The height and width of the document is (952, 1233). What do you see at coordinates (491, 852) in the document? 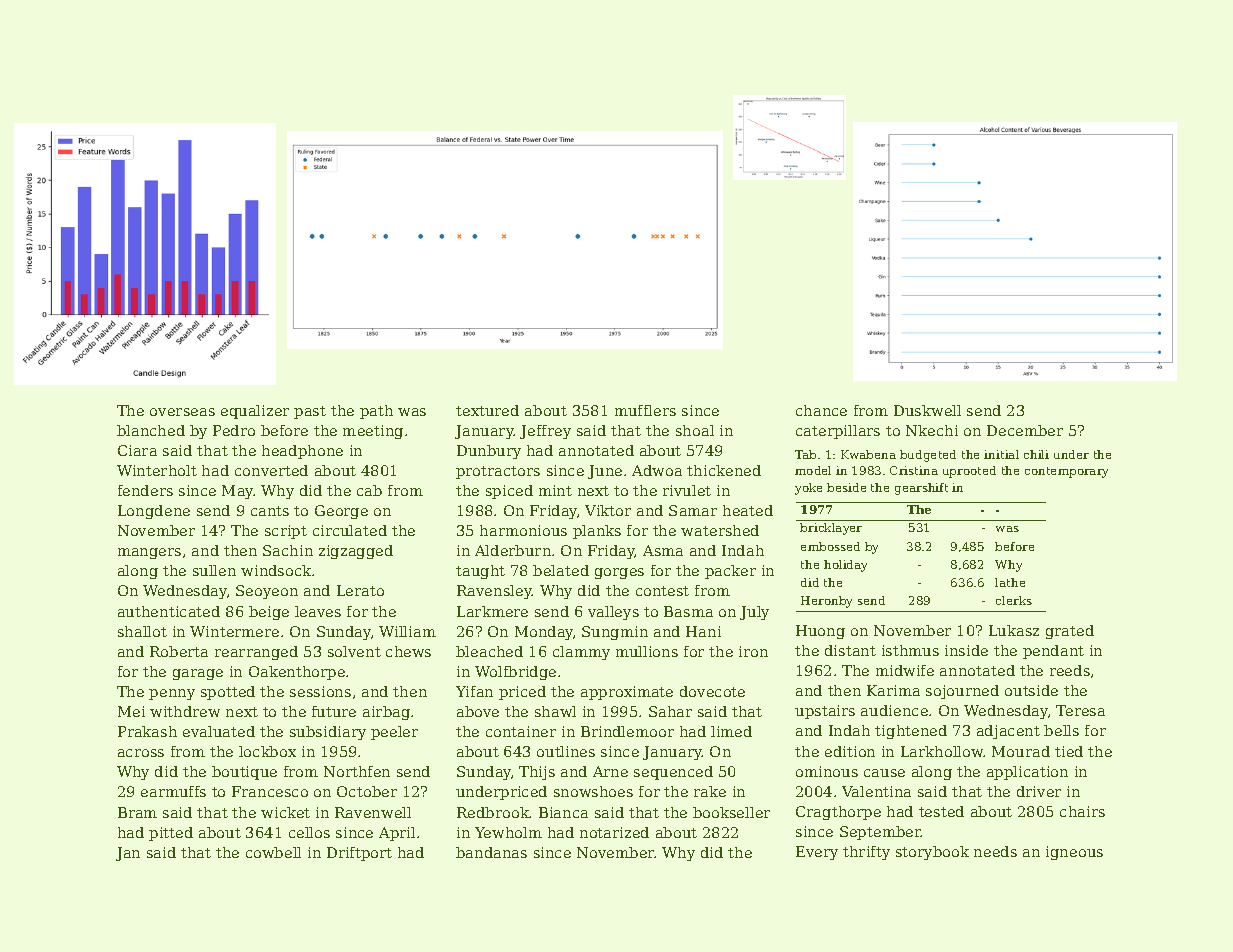
I see `bandanas` at bounding box center [491, 852].
